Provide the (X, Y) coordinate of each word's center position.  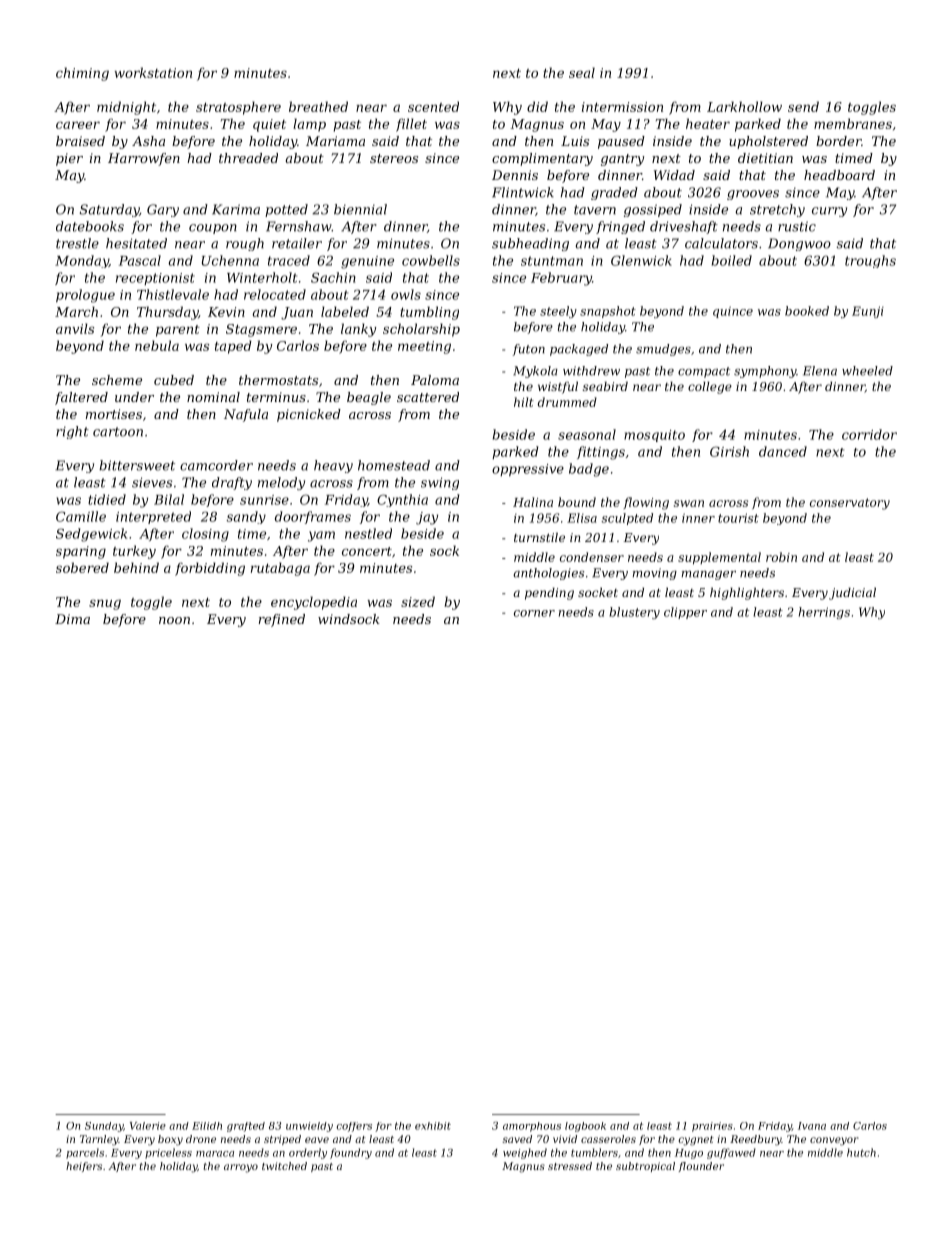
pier (69, 159)
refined (282, 620)
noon (174, 620)
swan (689, 503)
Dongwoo (799, 244)
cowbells (431, 260)
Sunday (104, 1127)
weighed (525, 1153)
